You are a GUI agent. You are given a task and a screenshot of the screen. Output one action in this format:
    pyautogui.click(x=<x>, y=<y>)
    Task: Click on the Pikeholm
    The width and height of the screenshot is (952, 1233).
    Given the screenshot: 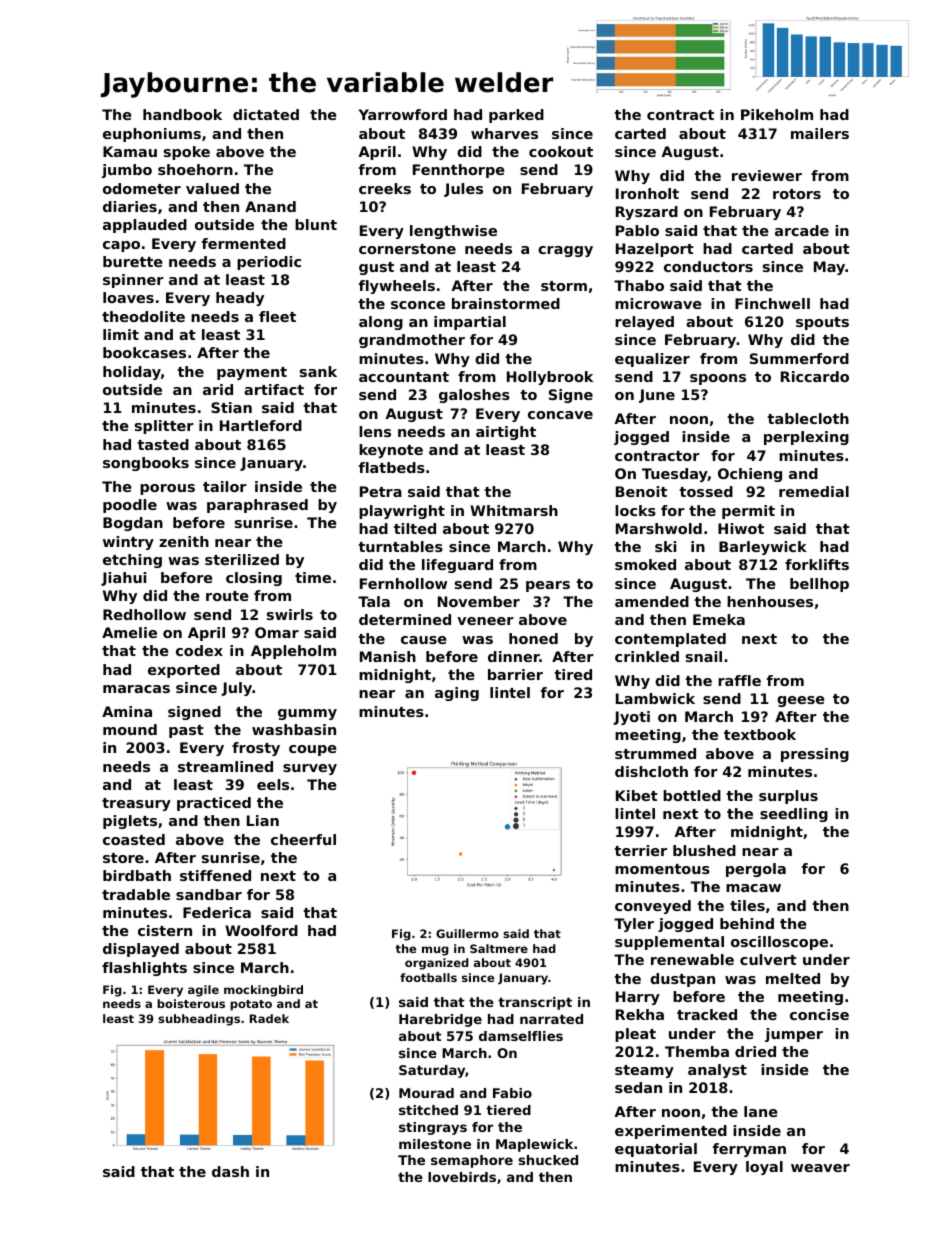 What is the action you would take?
    pyautogui.click(x=777, y=114)
